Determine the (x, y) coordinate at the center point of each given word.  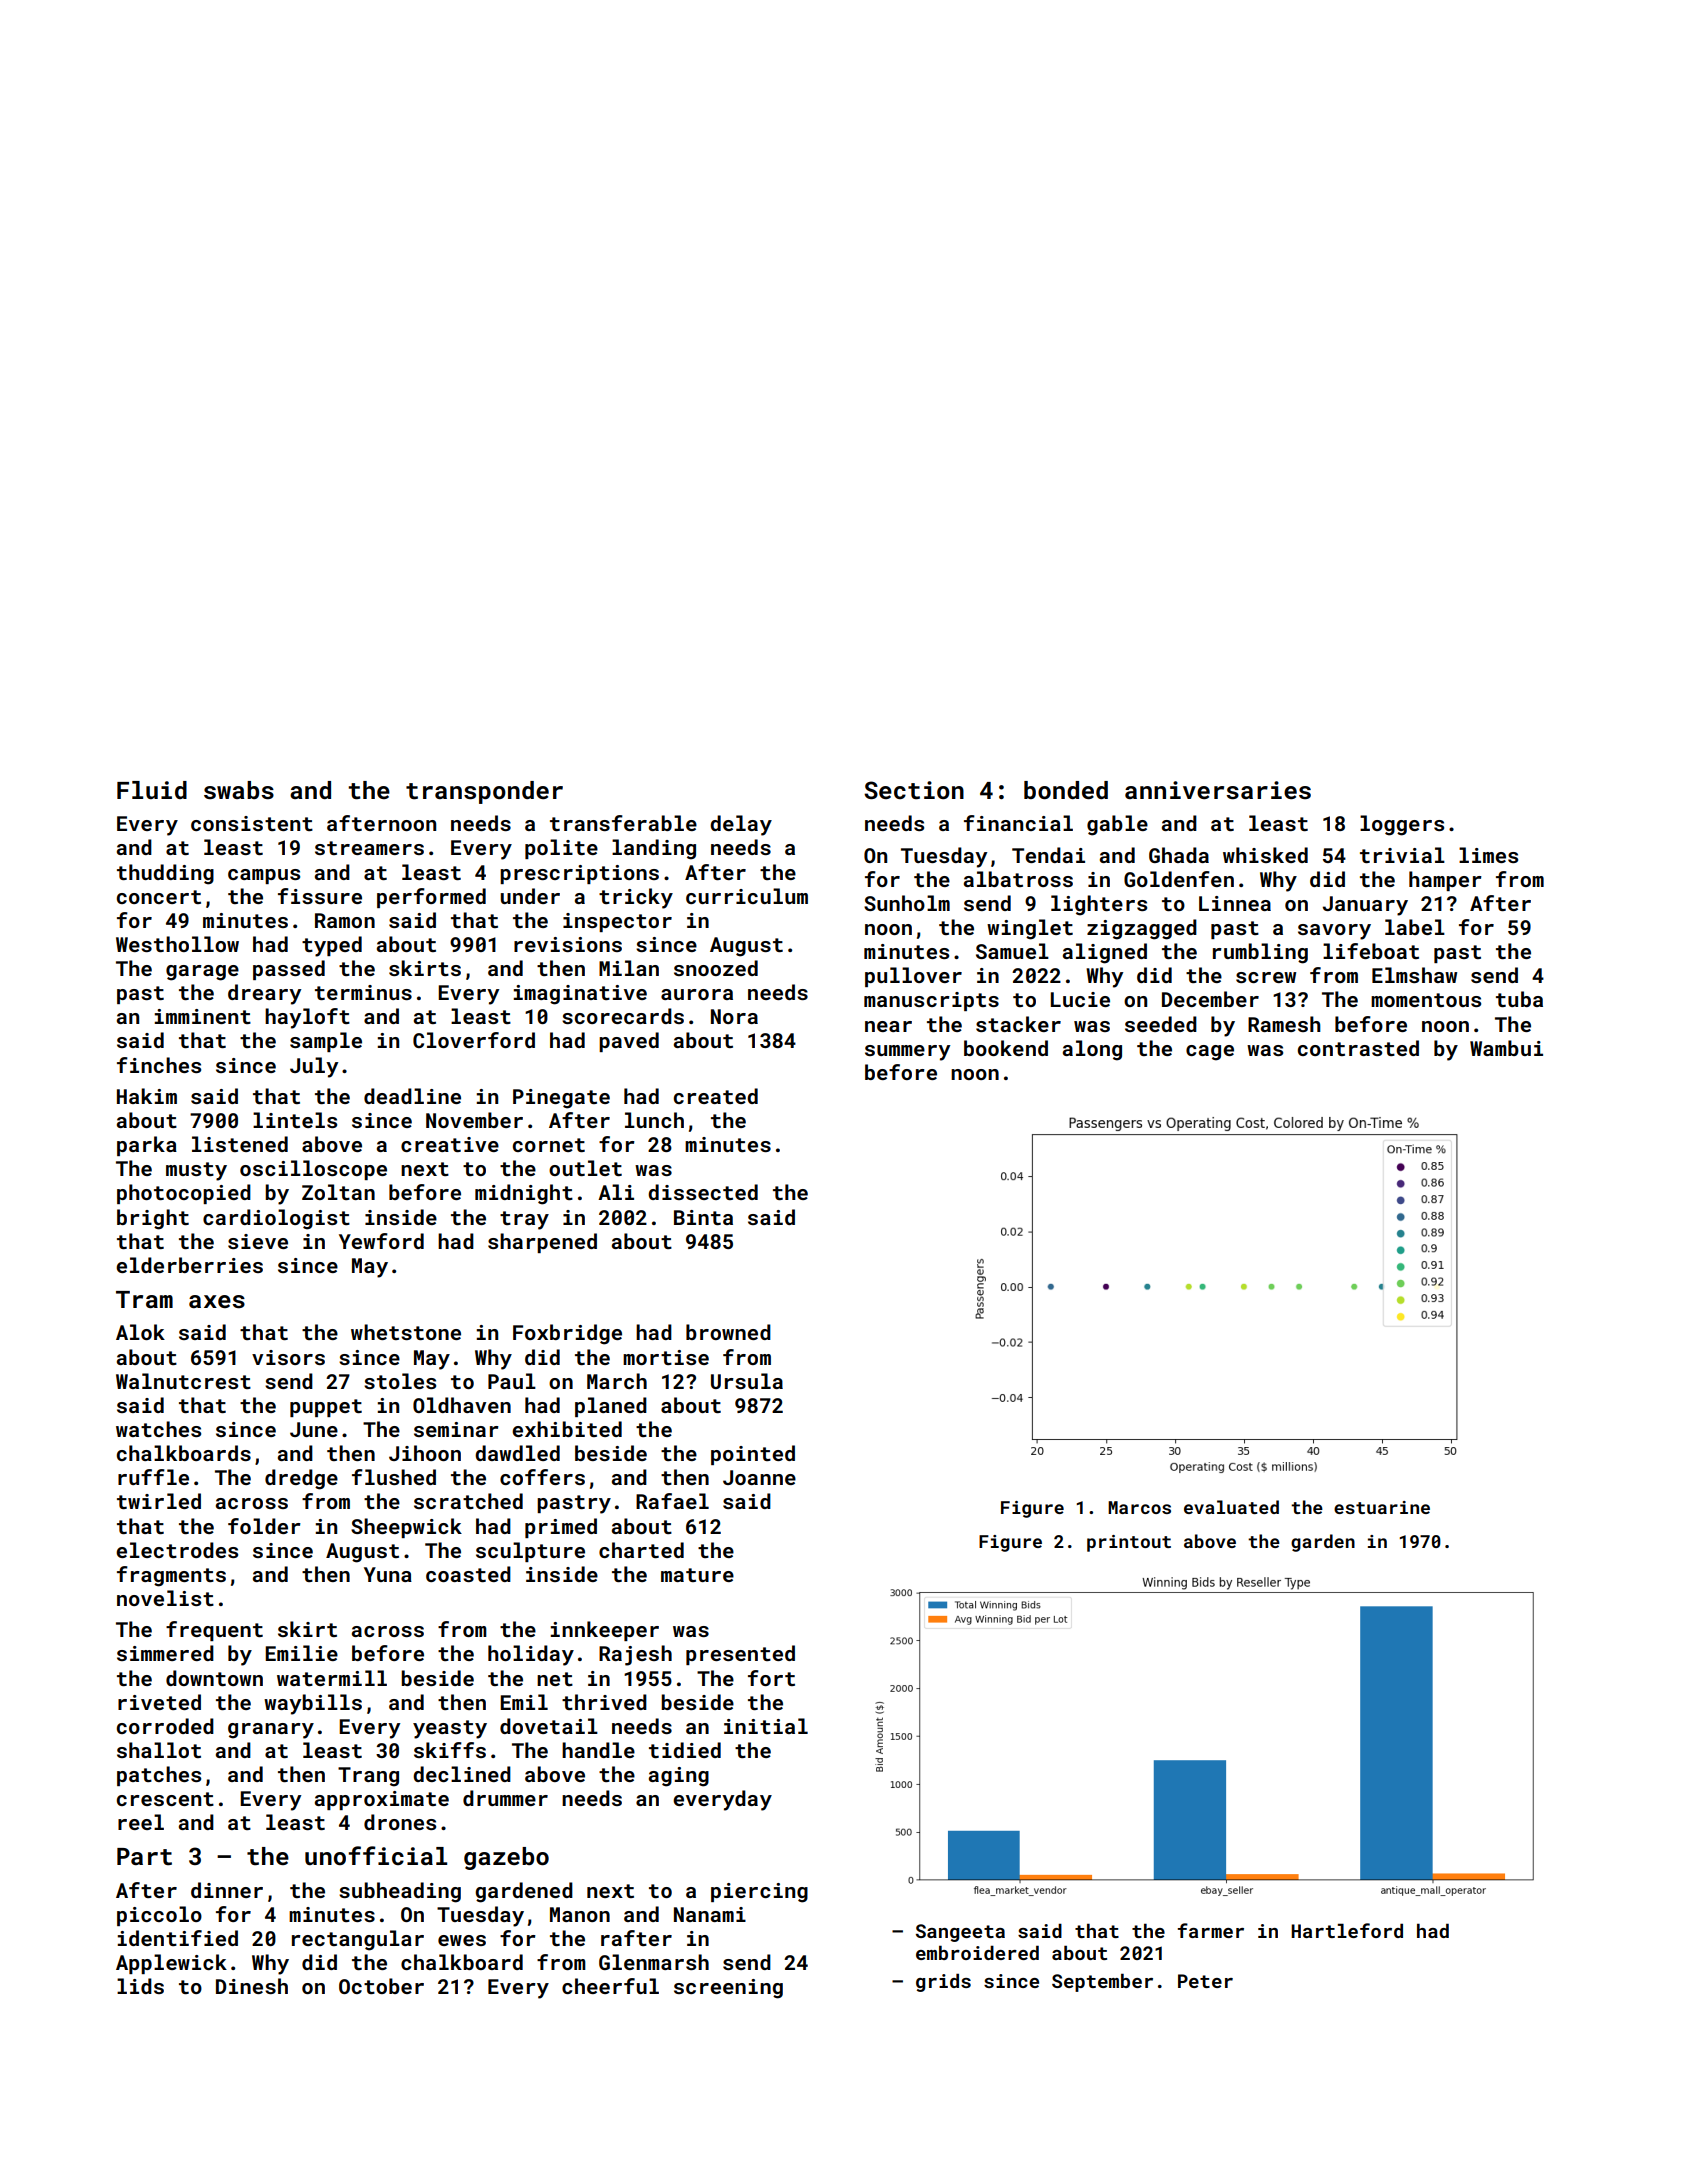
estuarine (1382, 1507)
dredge (301, 1479)
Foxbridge (567, 1334)
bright (153, 1219)
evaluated (1231, 1507)
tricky (636, 898)
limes (1488, 855)
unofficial (376, 1855)
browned (728, 1332)
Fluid (152, 790)
